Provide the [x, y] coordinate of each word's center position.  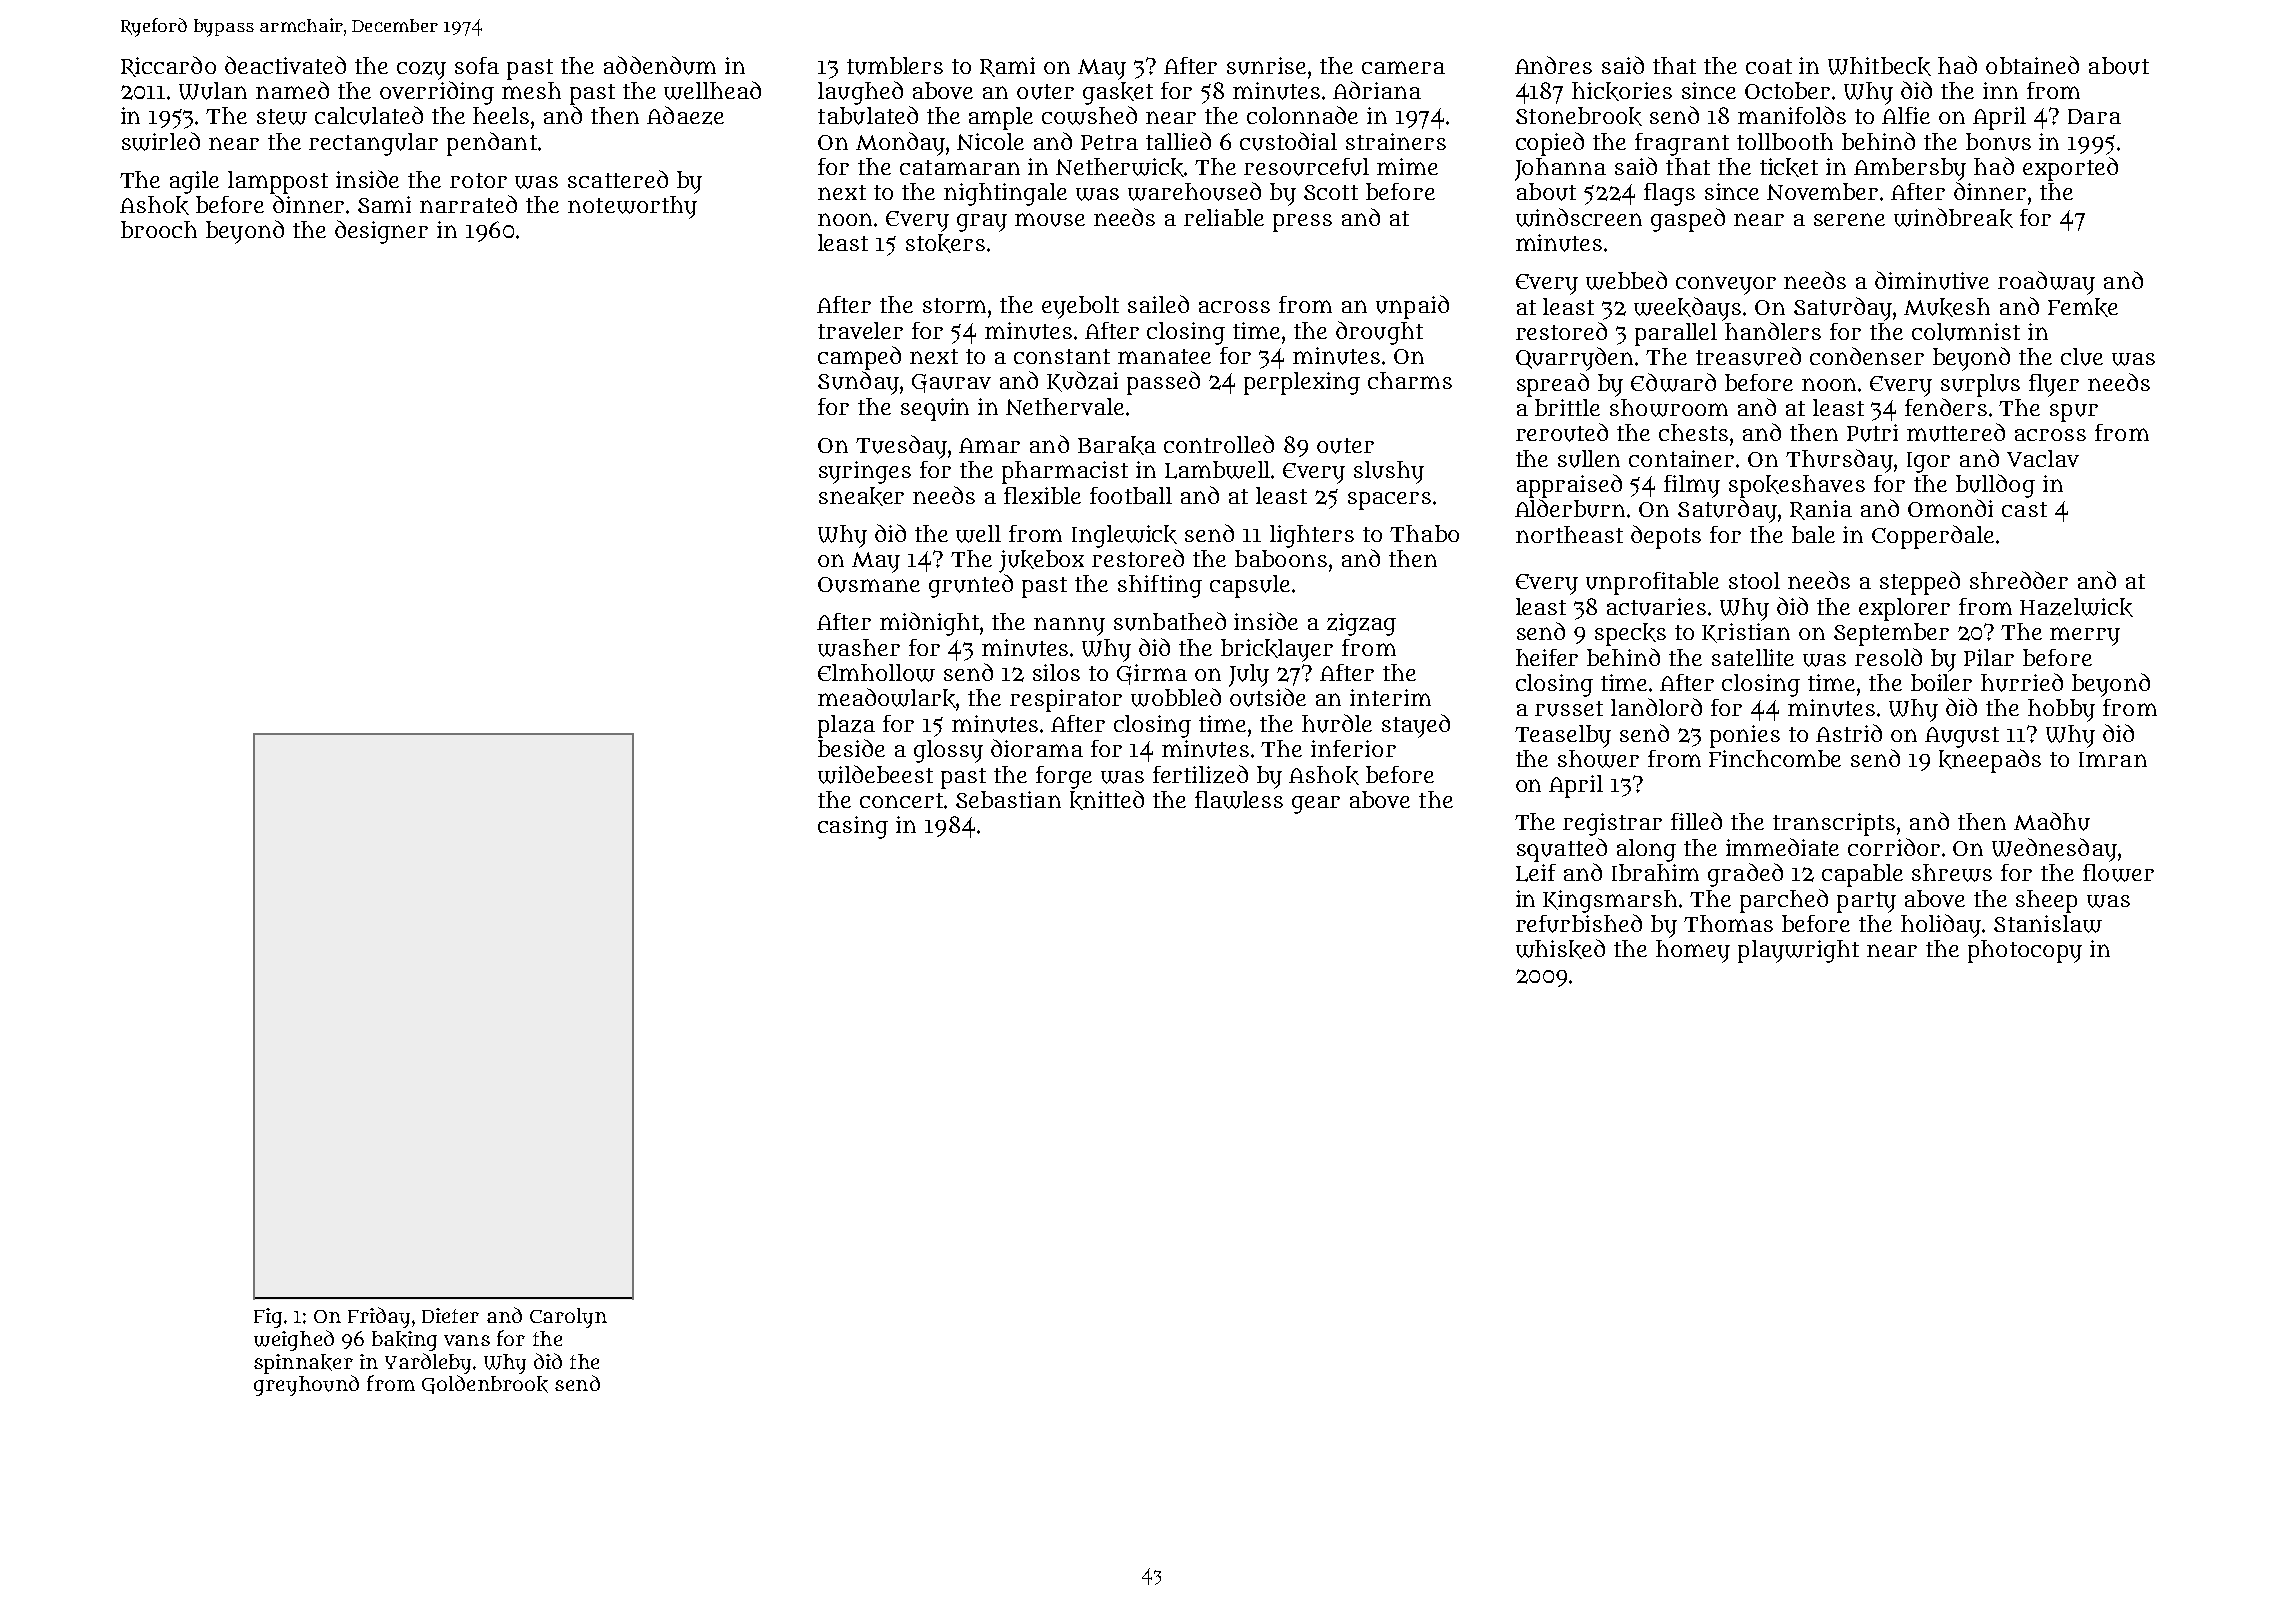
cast [2024, 509]
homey [1693, 951]
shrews [1952, 873]
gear [1316, 805]
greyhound [306, 1385]
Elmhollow [876, 673]
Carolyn [568, 1318]
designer [381, 232]
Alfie [1906, 115]
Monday [900, 144]
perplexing [1302, 383]
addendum [660, 65]
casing [853, 827]
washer [859, 648]
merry [2085, 636]
